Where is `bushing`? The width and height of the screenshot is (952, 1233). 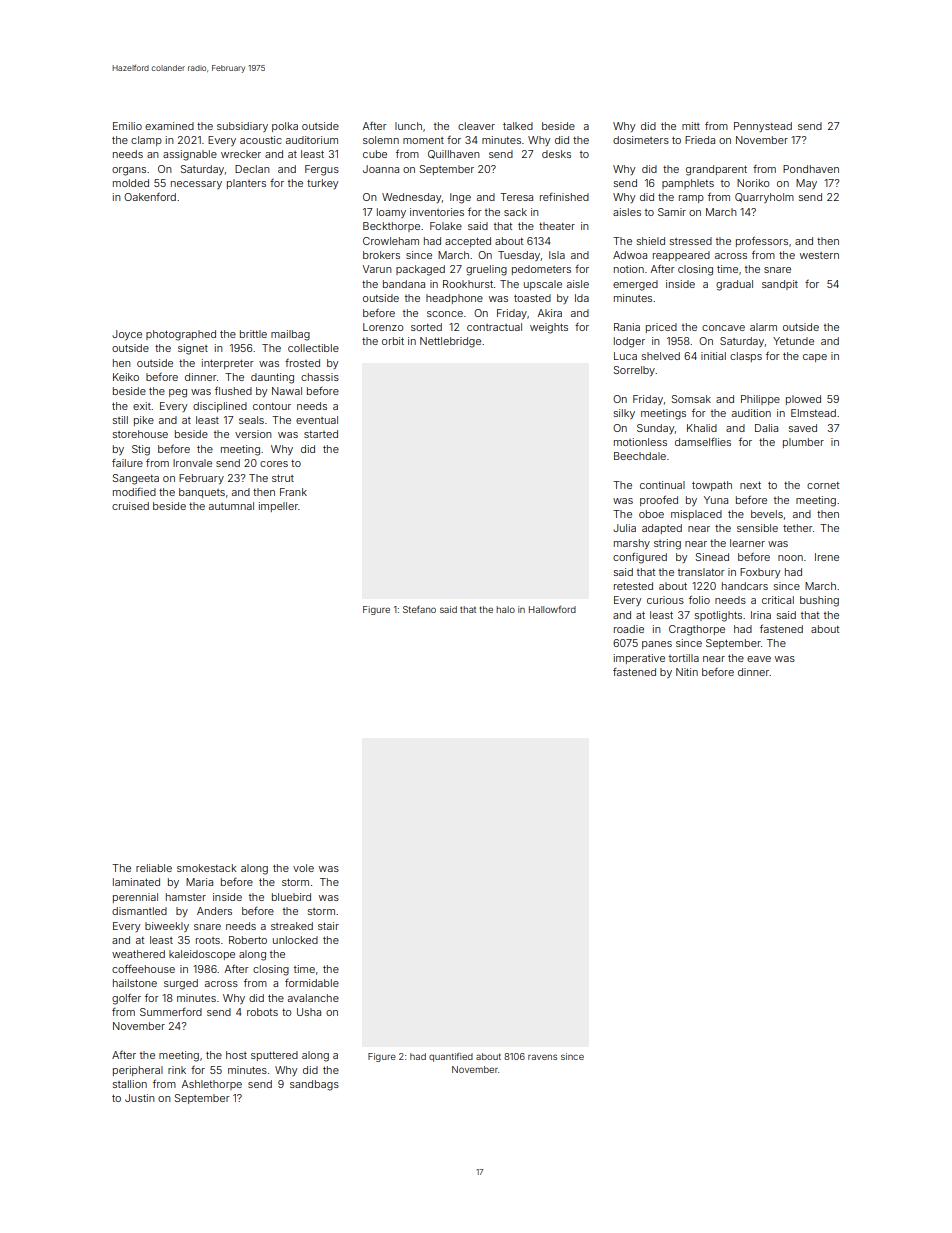
bushing is located at coordinates (819, 601).
